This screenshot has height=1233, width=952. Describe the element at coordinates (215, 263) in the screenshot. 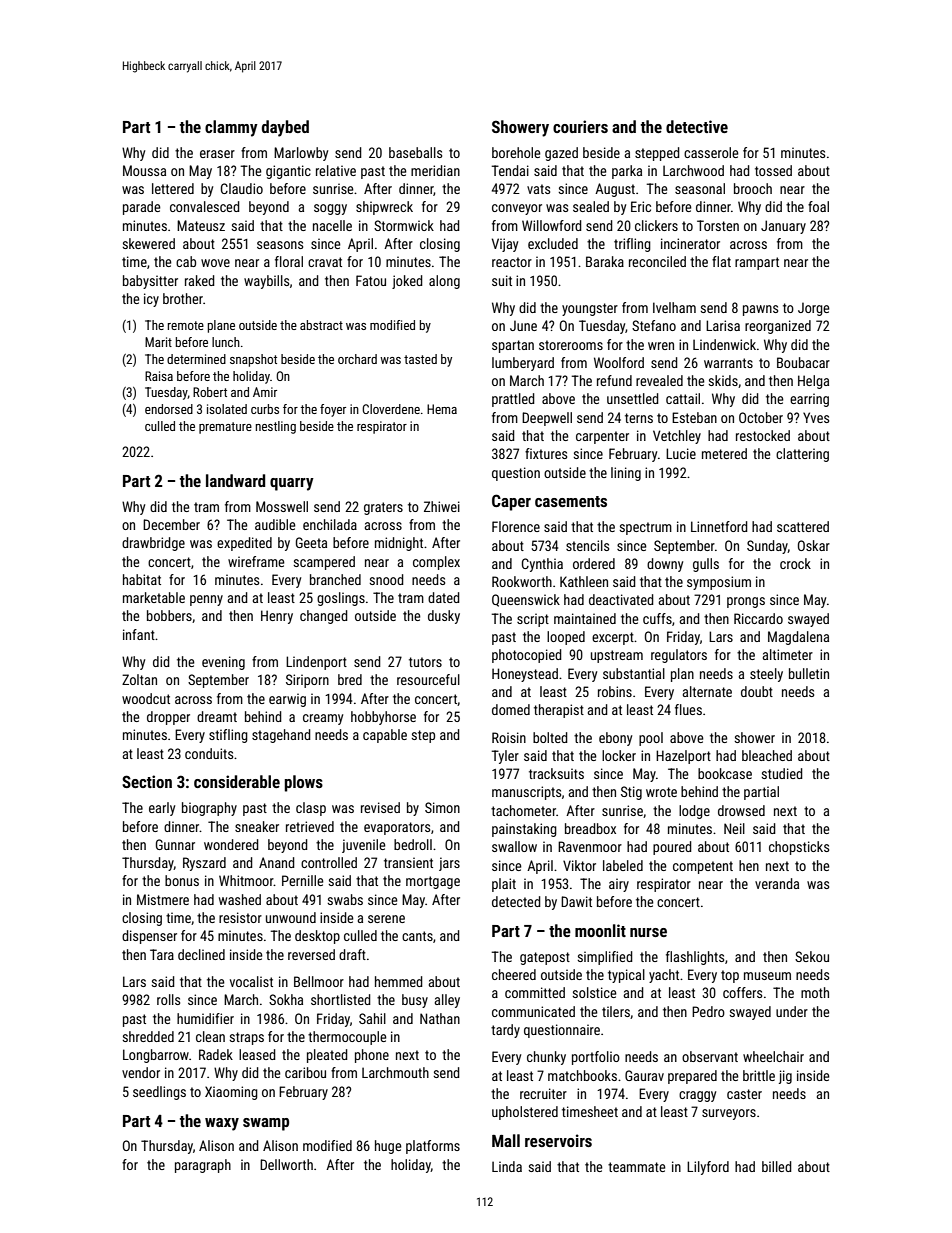

I see `wove` at that location.
